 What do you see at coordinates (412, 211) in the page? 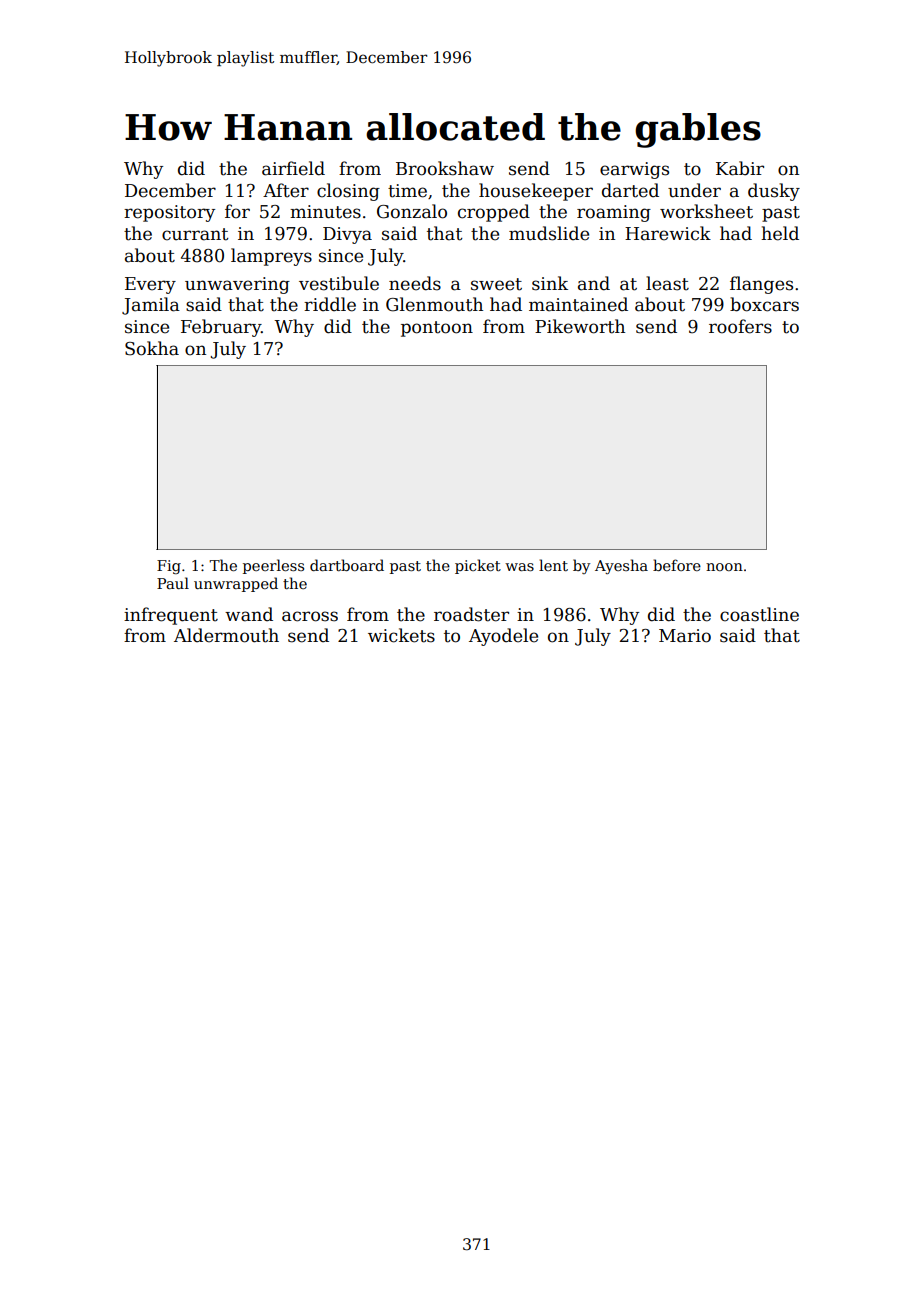
I see `Gonzalo` at bounding box center [412, 211].
